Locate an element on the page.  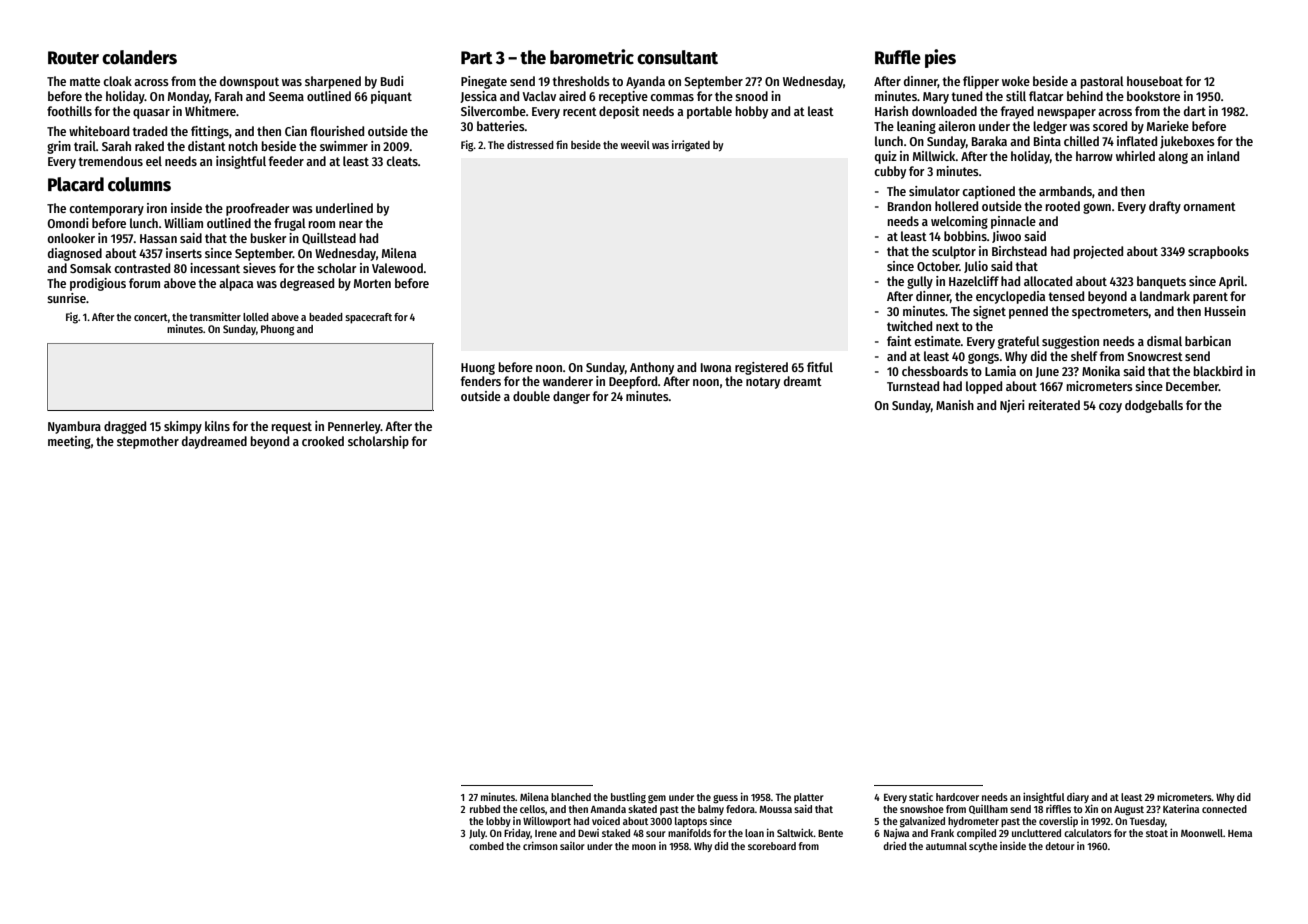
combed is located at coordinates (486, 846).
